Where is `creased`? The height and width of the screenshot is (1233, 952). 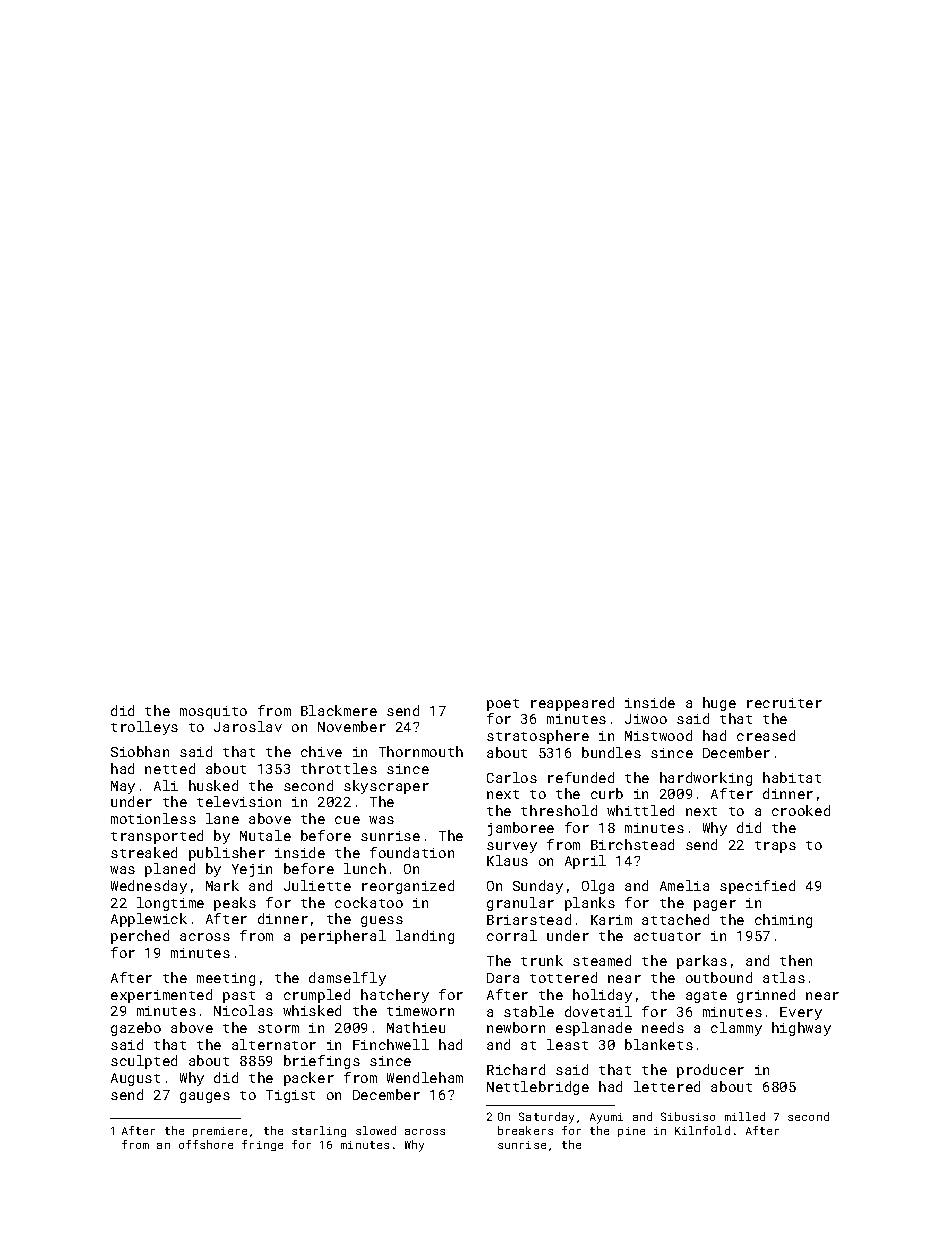
creased is located at coordinates (766, 735).
